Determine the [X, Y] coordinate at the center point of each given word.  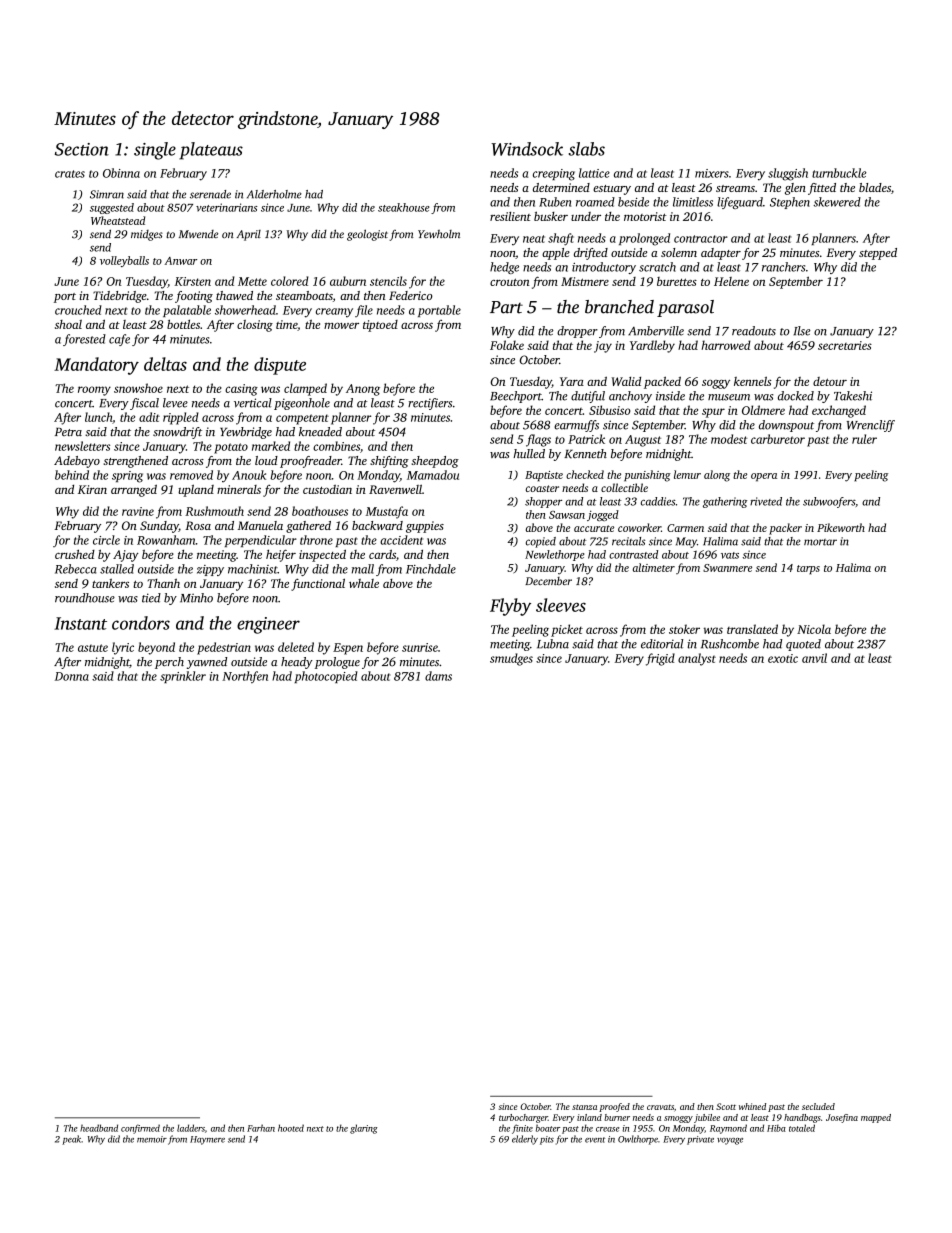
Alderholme [274, 194]
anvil [814, 658]
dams [438, 676]
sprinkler [183, 677]
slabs [587, 149]
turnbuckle [839, 173]
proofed [614, 1107]
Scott [726, 1106]
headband [99, 1128]
